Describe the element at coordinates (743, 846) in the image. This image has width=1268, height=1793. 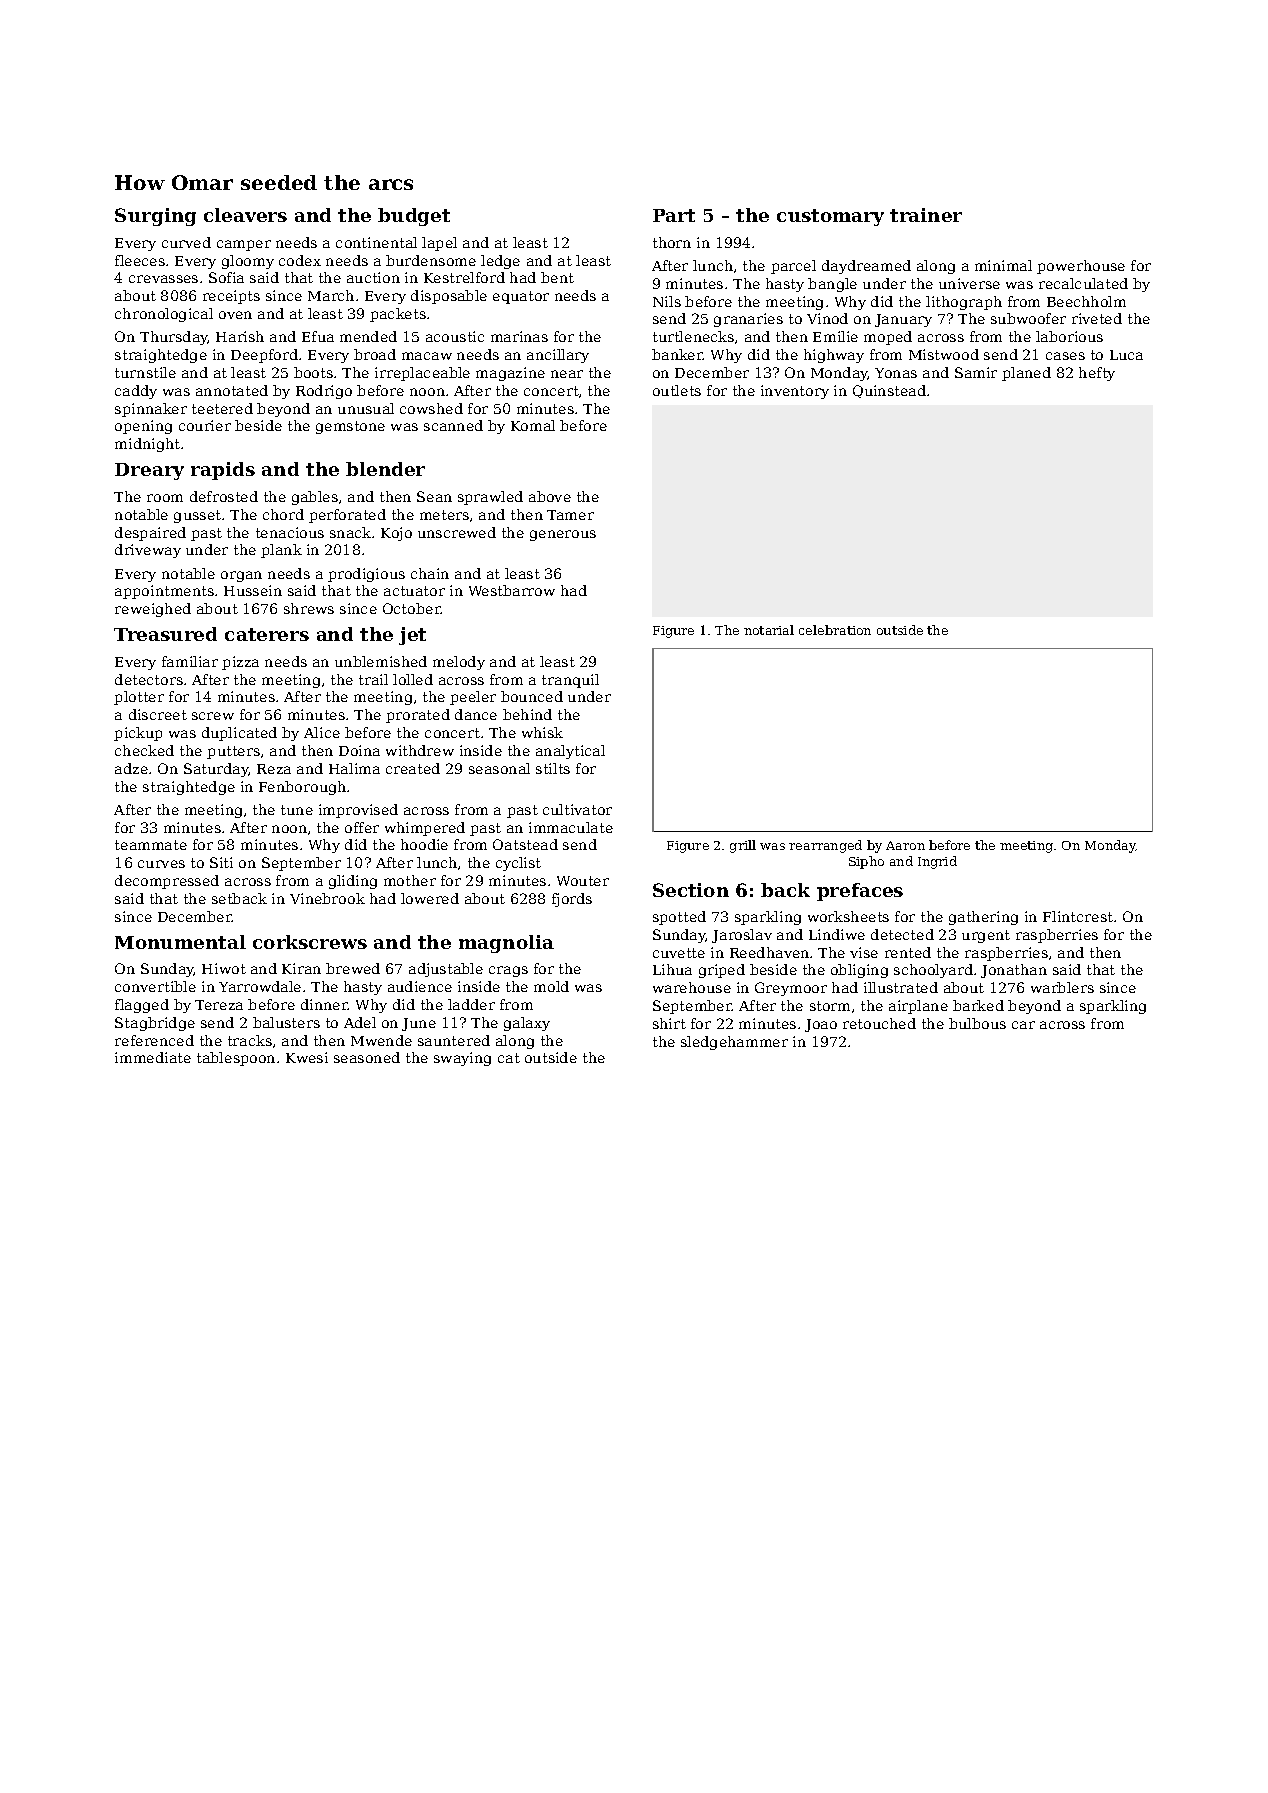
I see `grill` at that location.
